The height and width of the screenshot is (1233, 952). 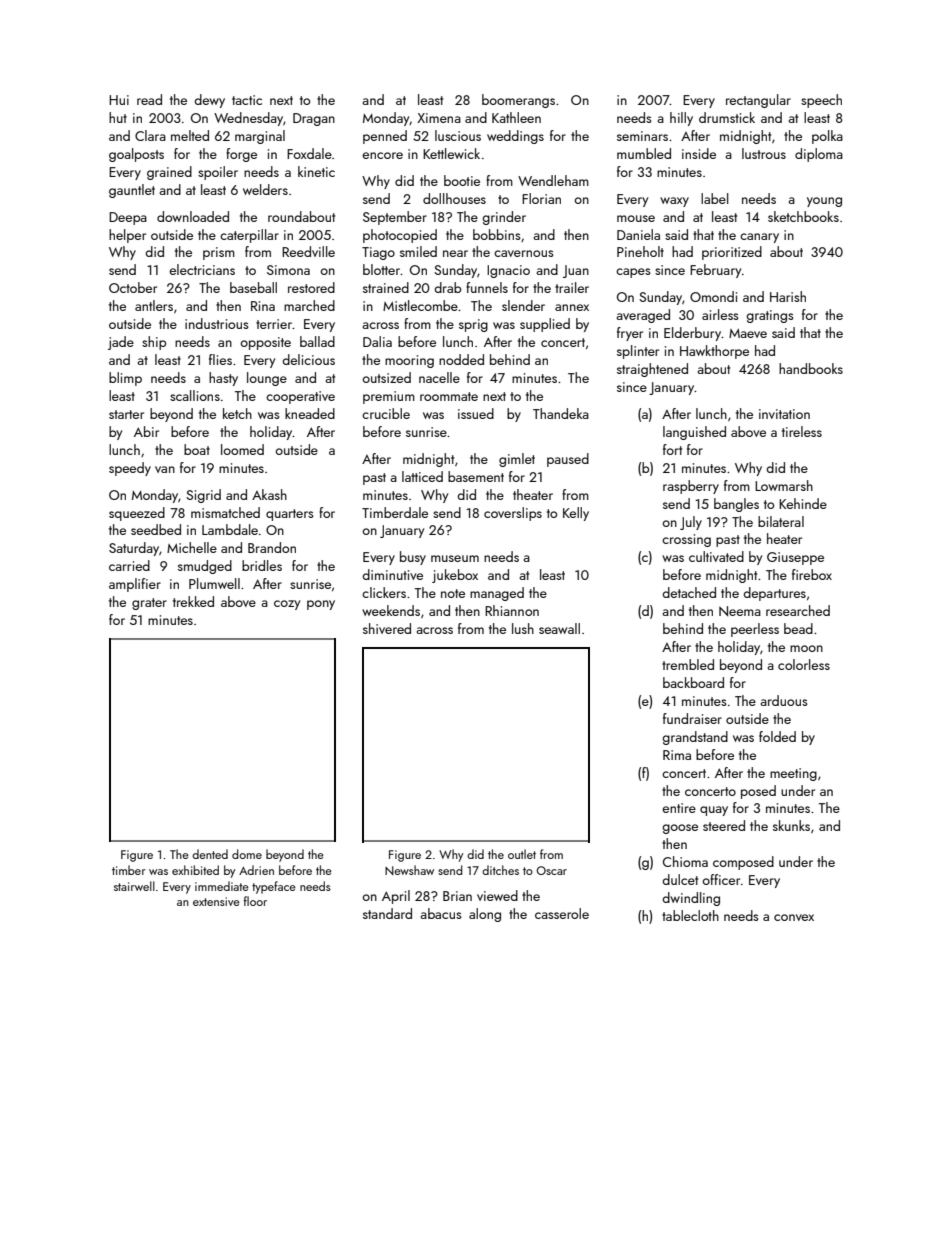 What do you see at coordinates (149, 99) in the screenshot?
I see `read` at bounding box center [149, 99].
